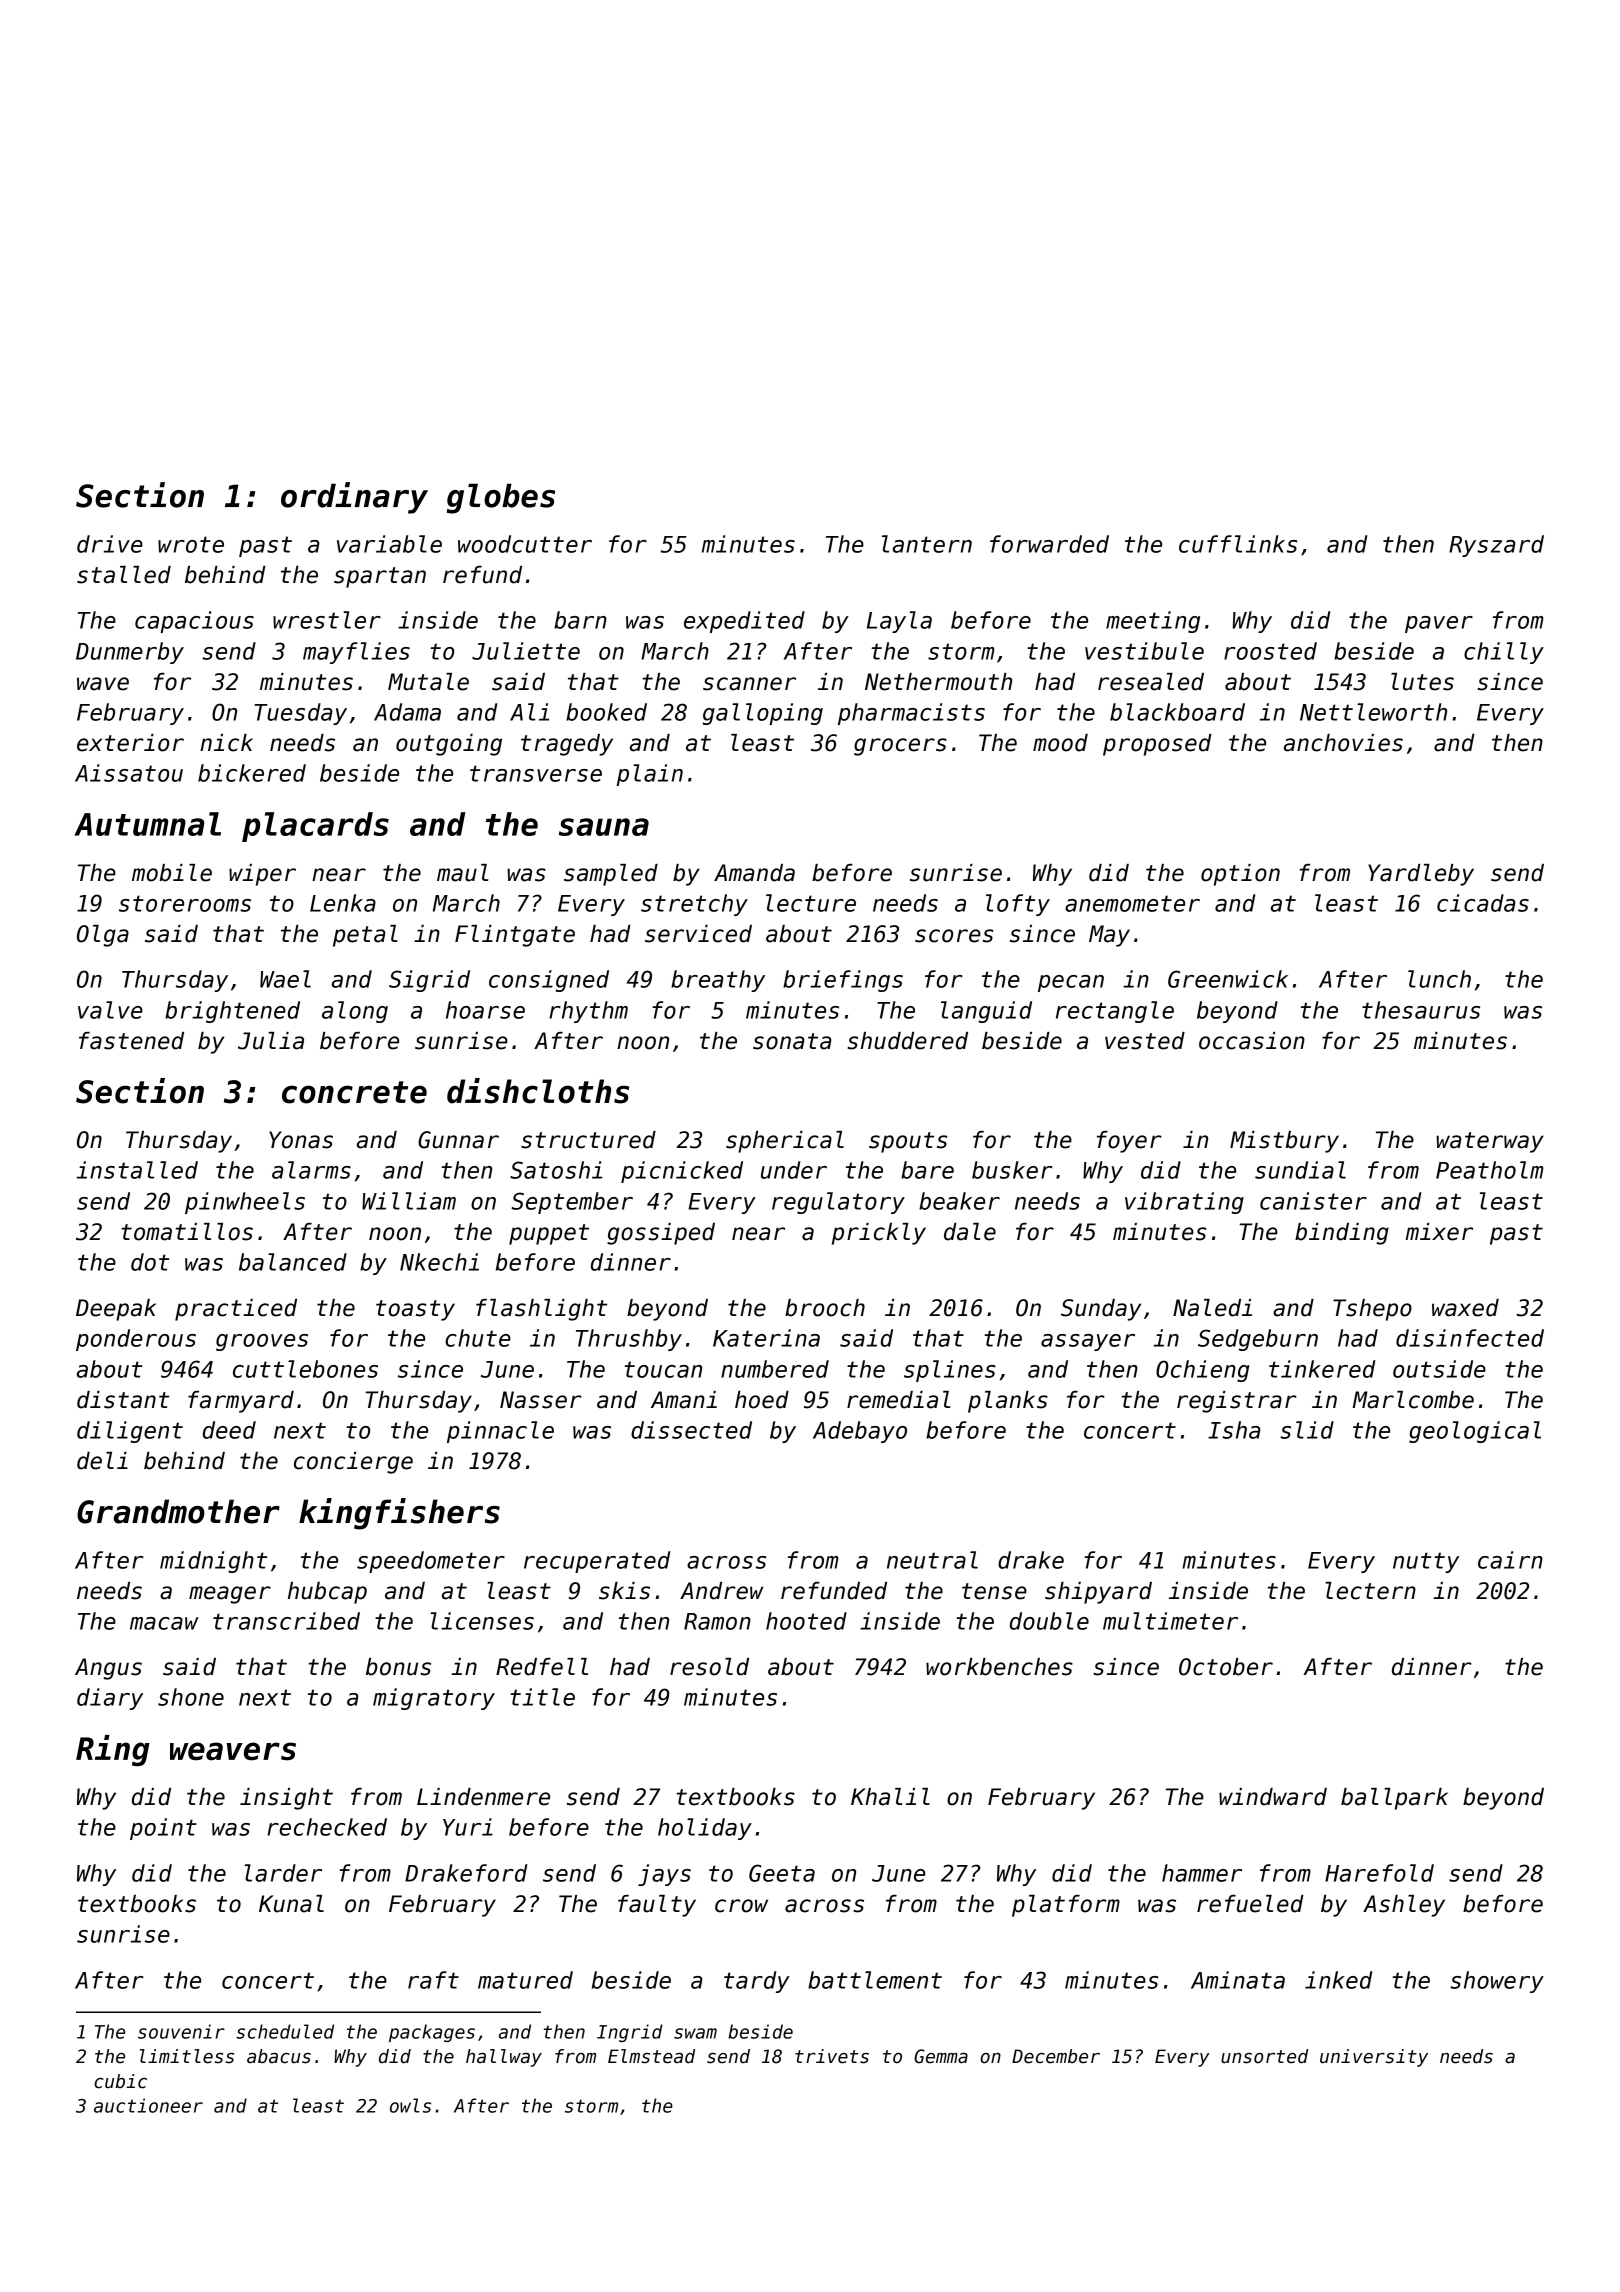  What do you see at coordinates (1240, 875) in the screenshot?
I see `option` at bounding box center [1240, 875].
